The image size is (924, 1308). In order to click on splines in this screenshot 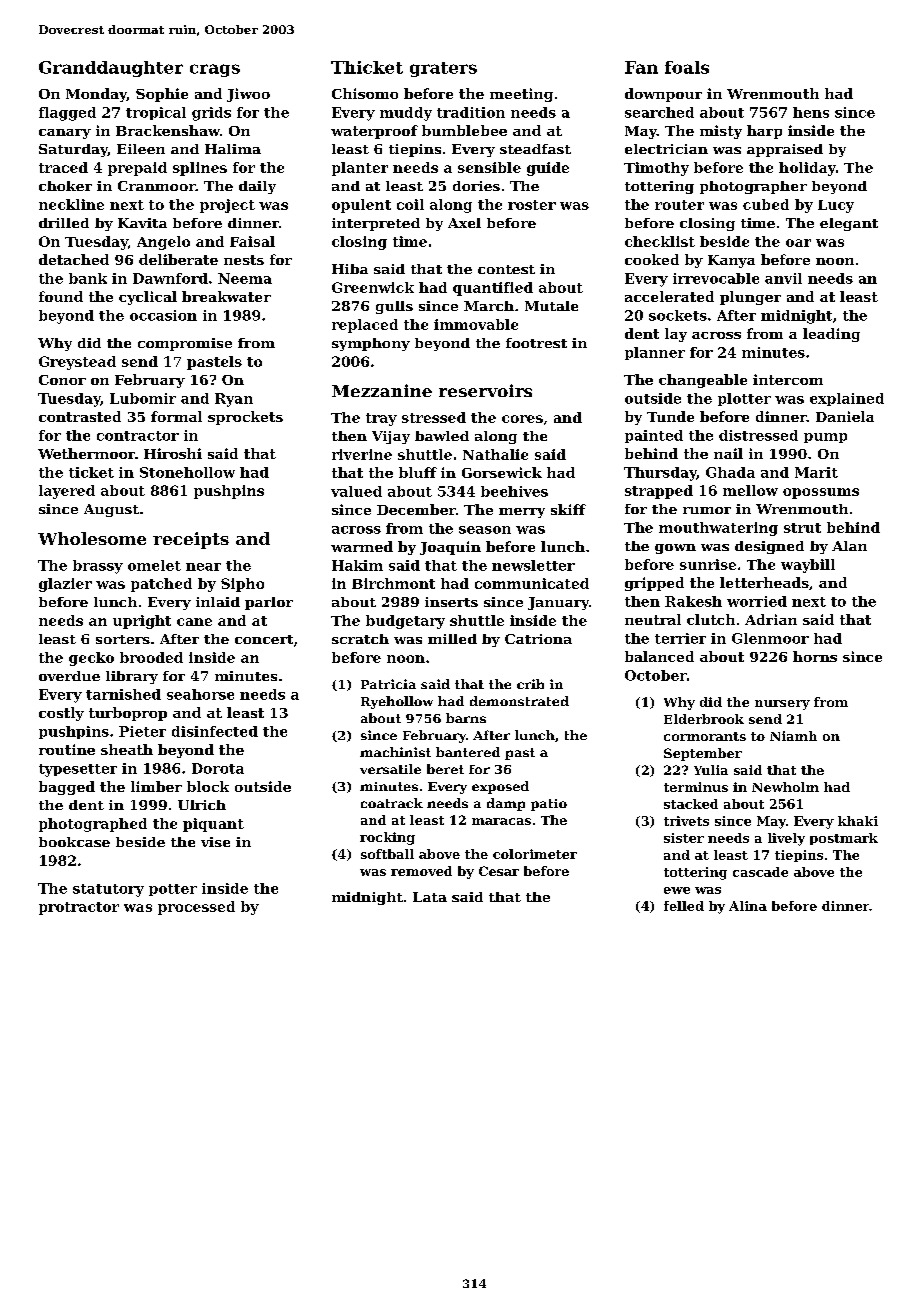, I will do `click(200, 169)`.
